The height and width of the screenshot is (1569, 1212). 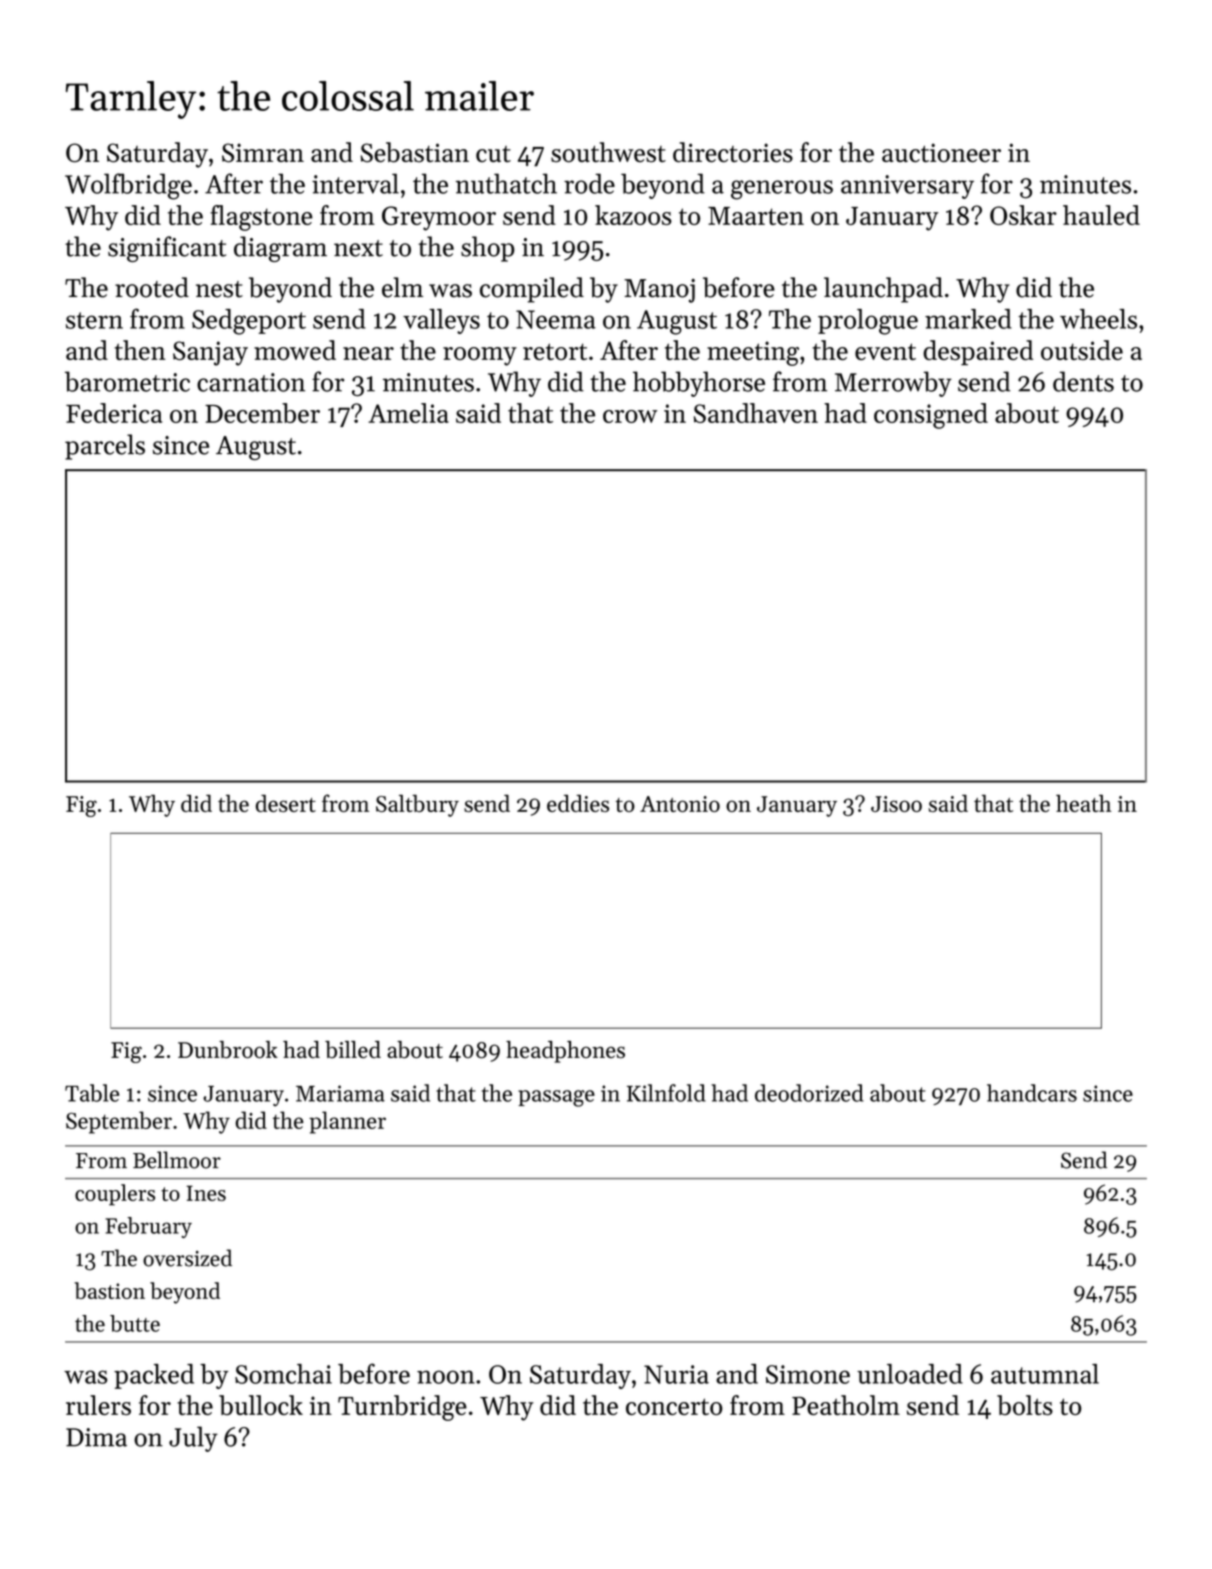 I want to click on shop, so click(x=487, y=249).
